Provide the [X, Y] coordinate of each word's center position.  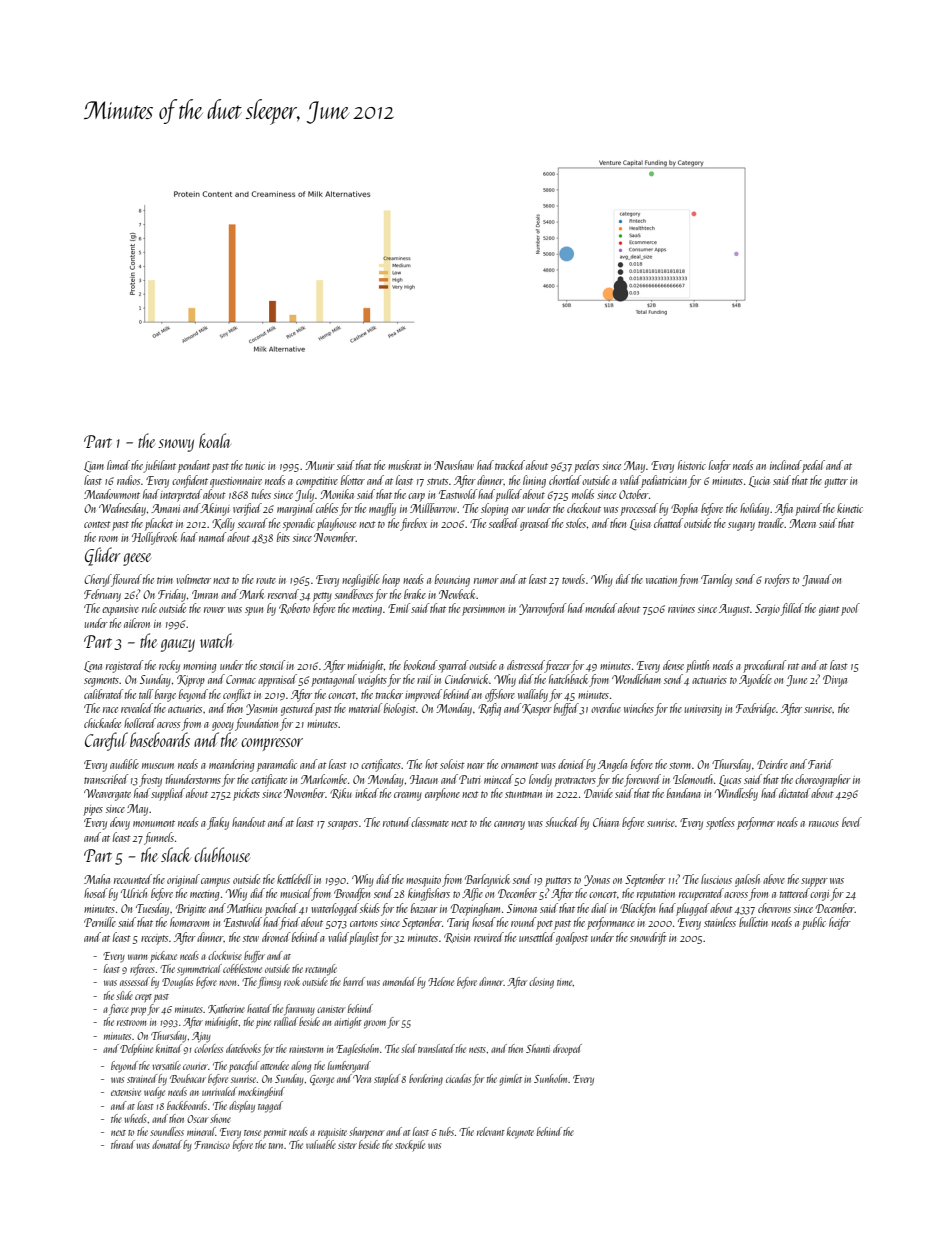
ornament [520, 765]
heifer [840, 923]
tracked [510, 465]
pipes [93, 810]
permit [275, 1134]
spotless [720, 823]
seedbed [504, 523]
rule [149, 608]
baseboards [160, 739]
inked [367, 793]
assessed [135, 981]
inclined [786, 465]
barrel [354, 981]
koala [214, 440]
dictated [794, 793]
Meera [802, 523]
